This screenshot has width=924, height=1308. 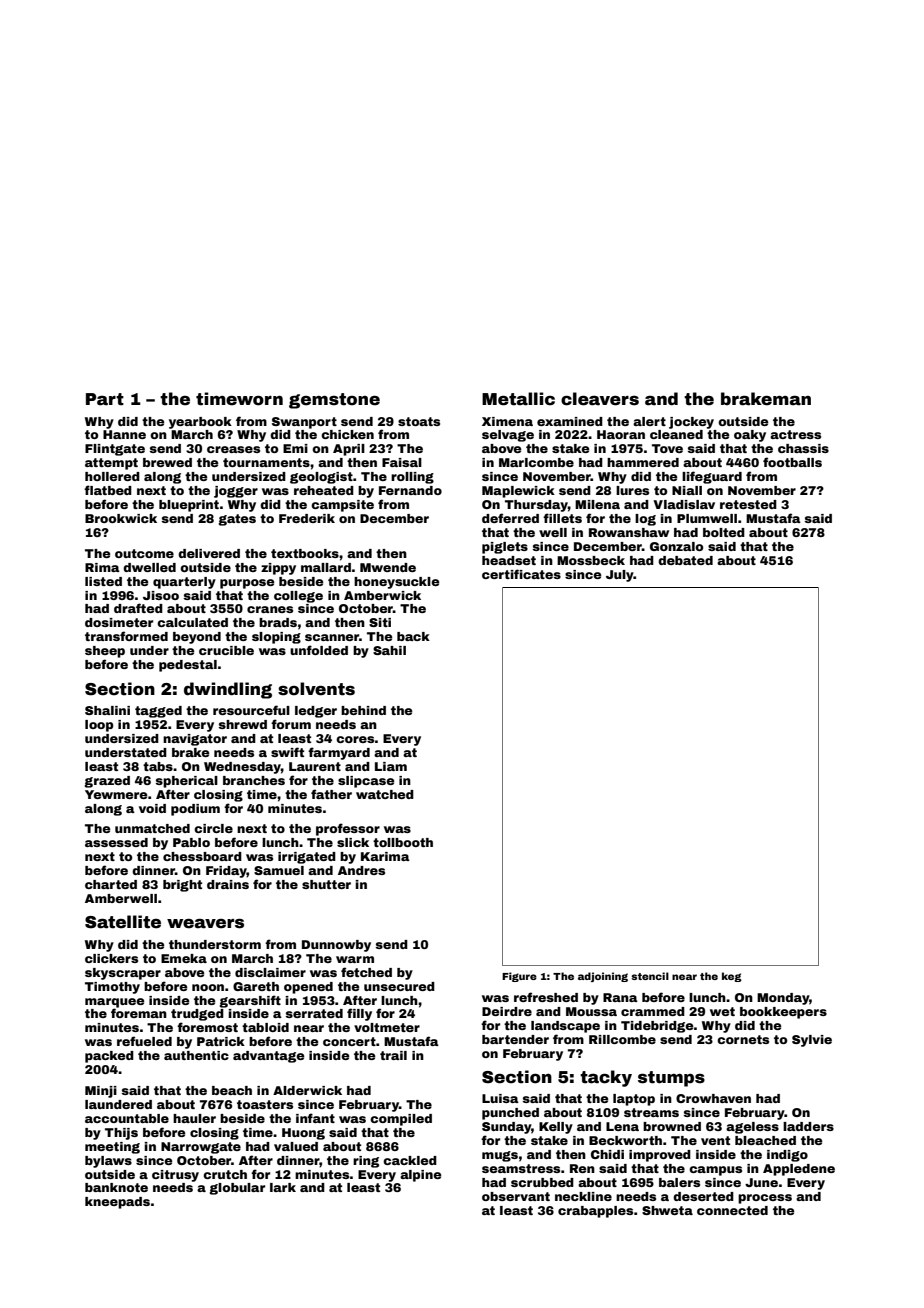 What do you see at coordinates (519, 977) in the screenshot?
I see `Figure` at bounding box center [519, 977].
